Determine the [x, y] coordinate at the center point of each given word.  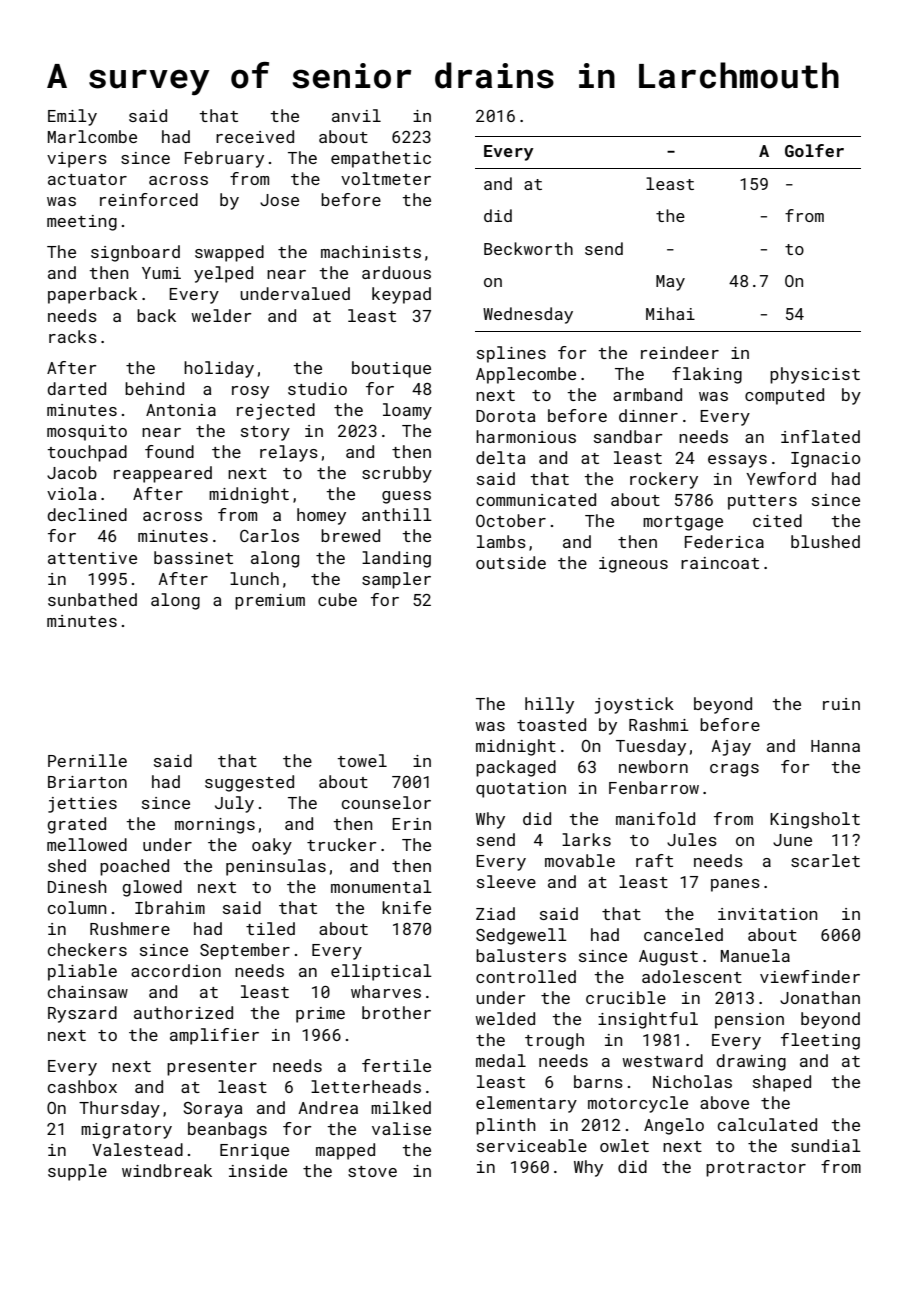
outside [511, 562]
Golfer [814, 150]
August [668, 958]
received [255, 136]
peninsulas [276, 867]
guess [406, 497]
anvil [356, 115]
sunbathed [92, 599]
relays [289, 453]
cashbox [82, 1086]
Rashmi [659, 724]
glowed [152, 888]
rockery [664, 480]
